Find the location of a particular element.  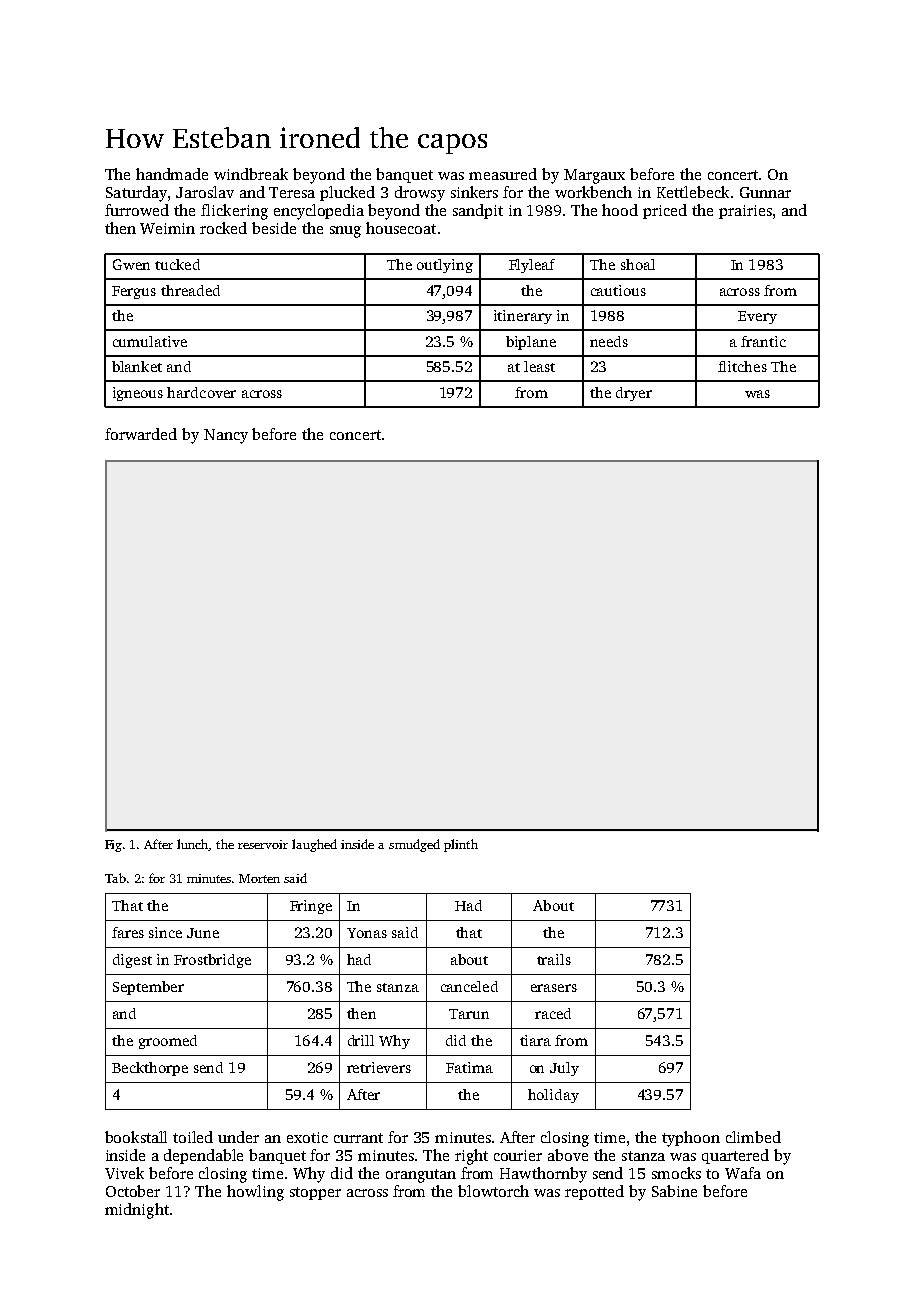

Margaux is located at coordinates (594, 176).
